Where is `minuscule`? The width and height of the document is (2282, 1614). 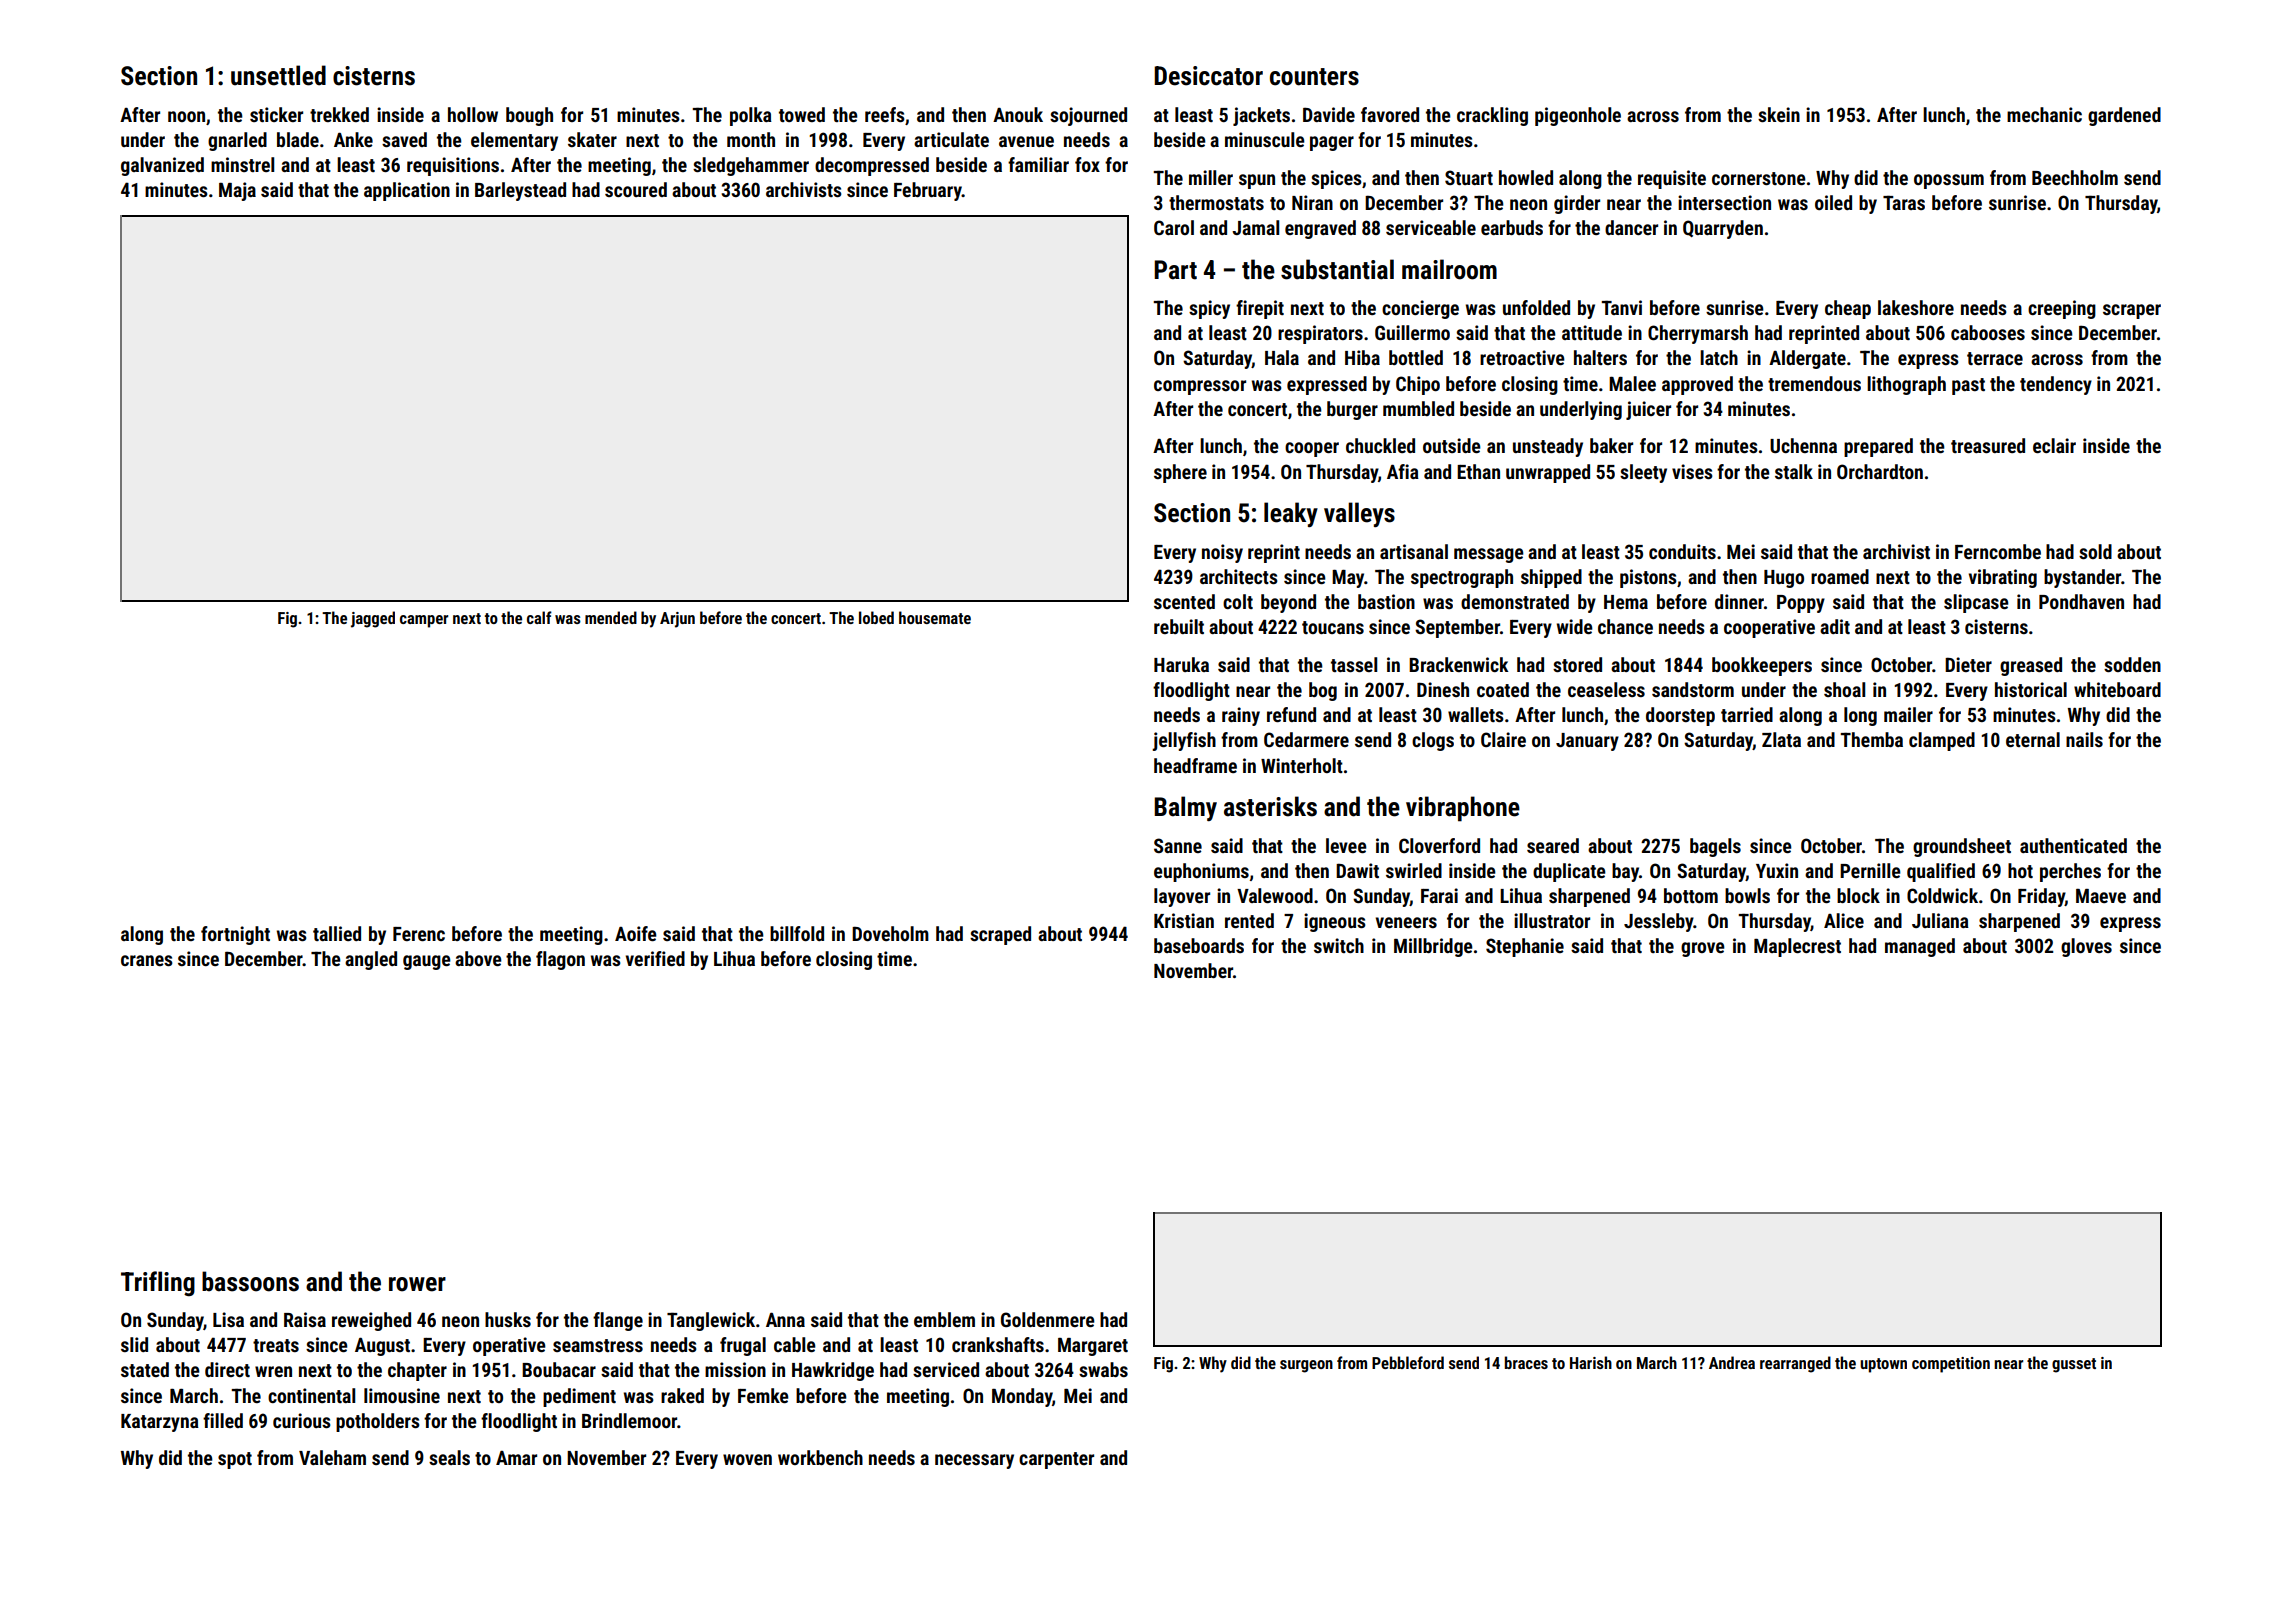
minuscule is located at coordinates (1265, 139).
